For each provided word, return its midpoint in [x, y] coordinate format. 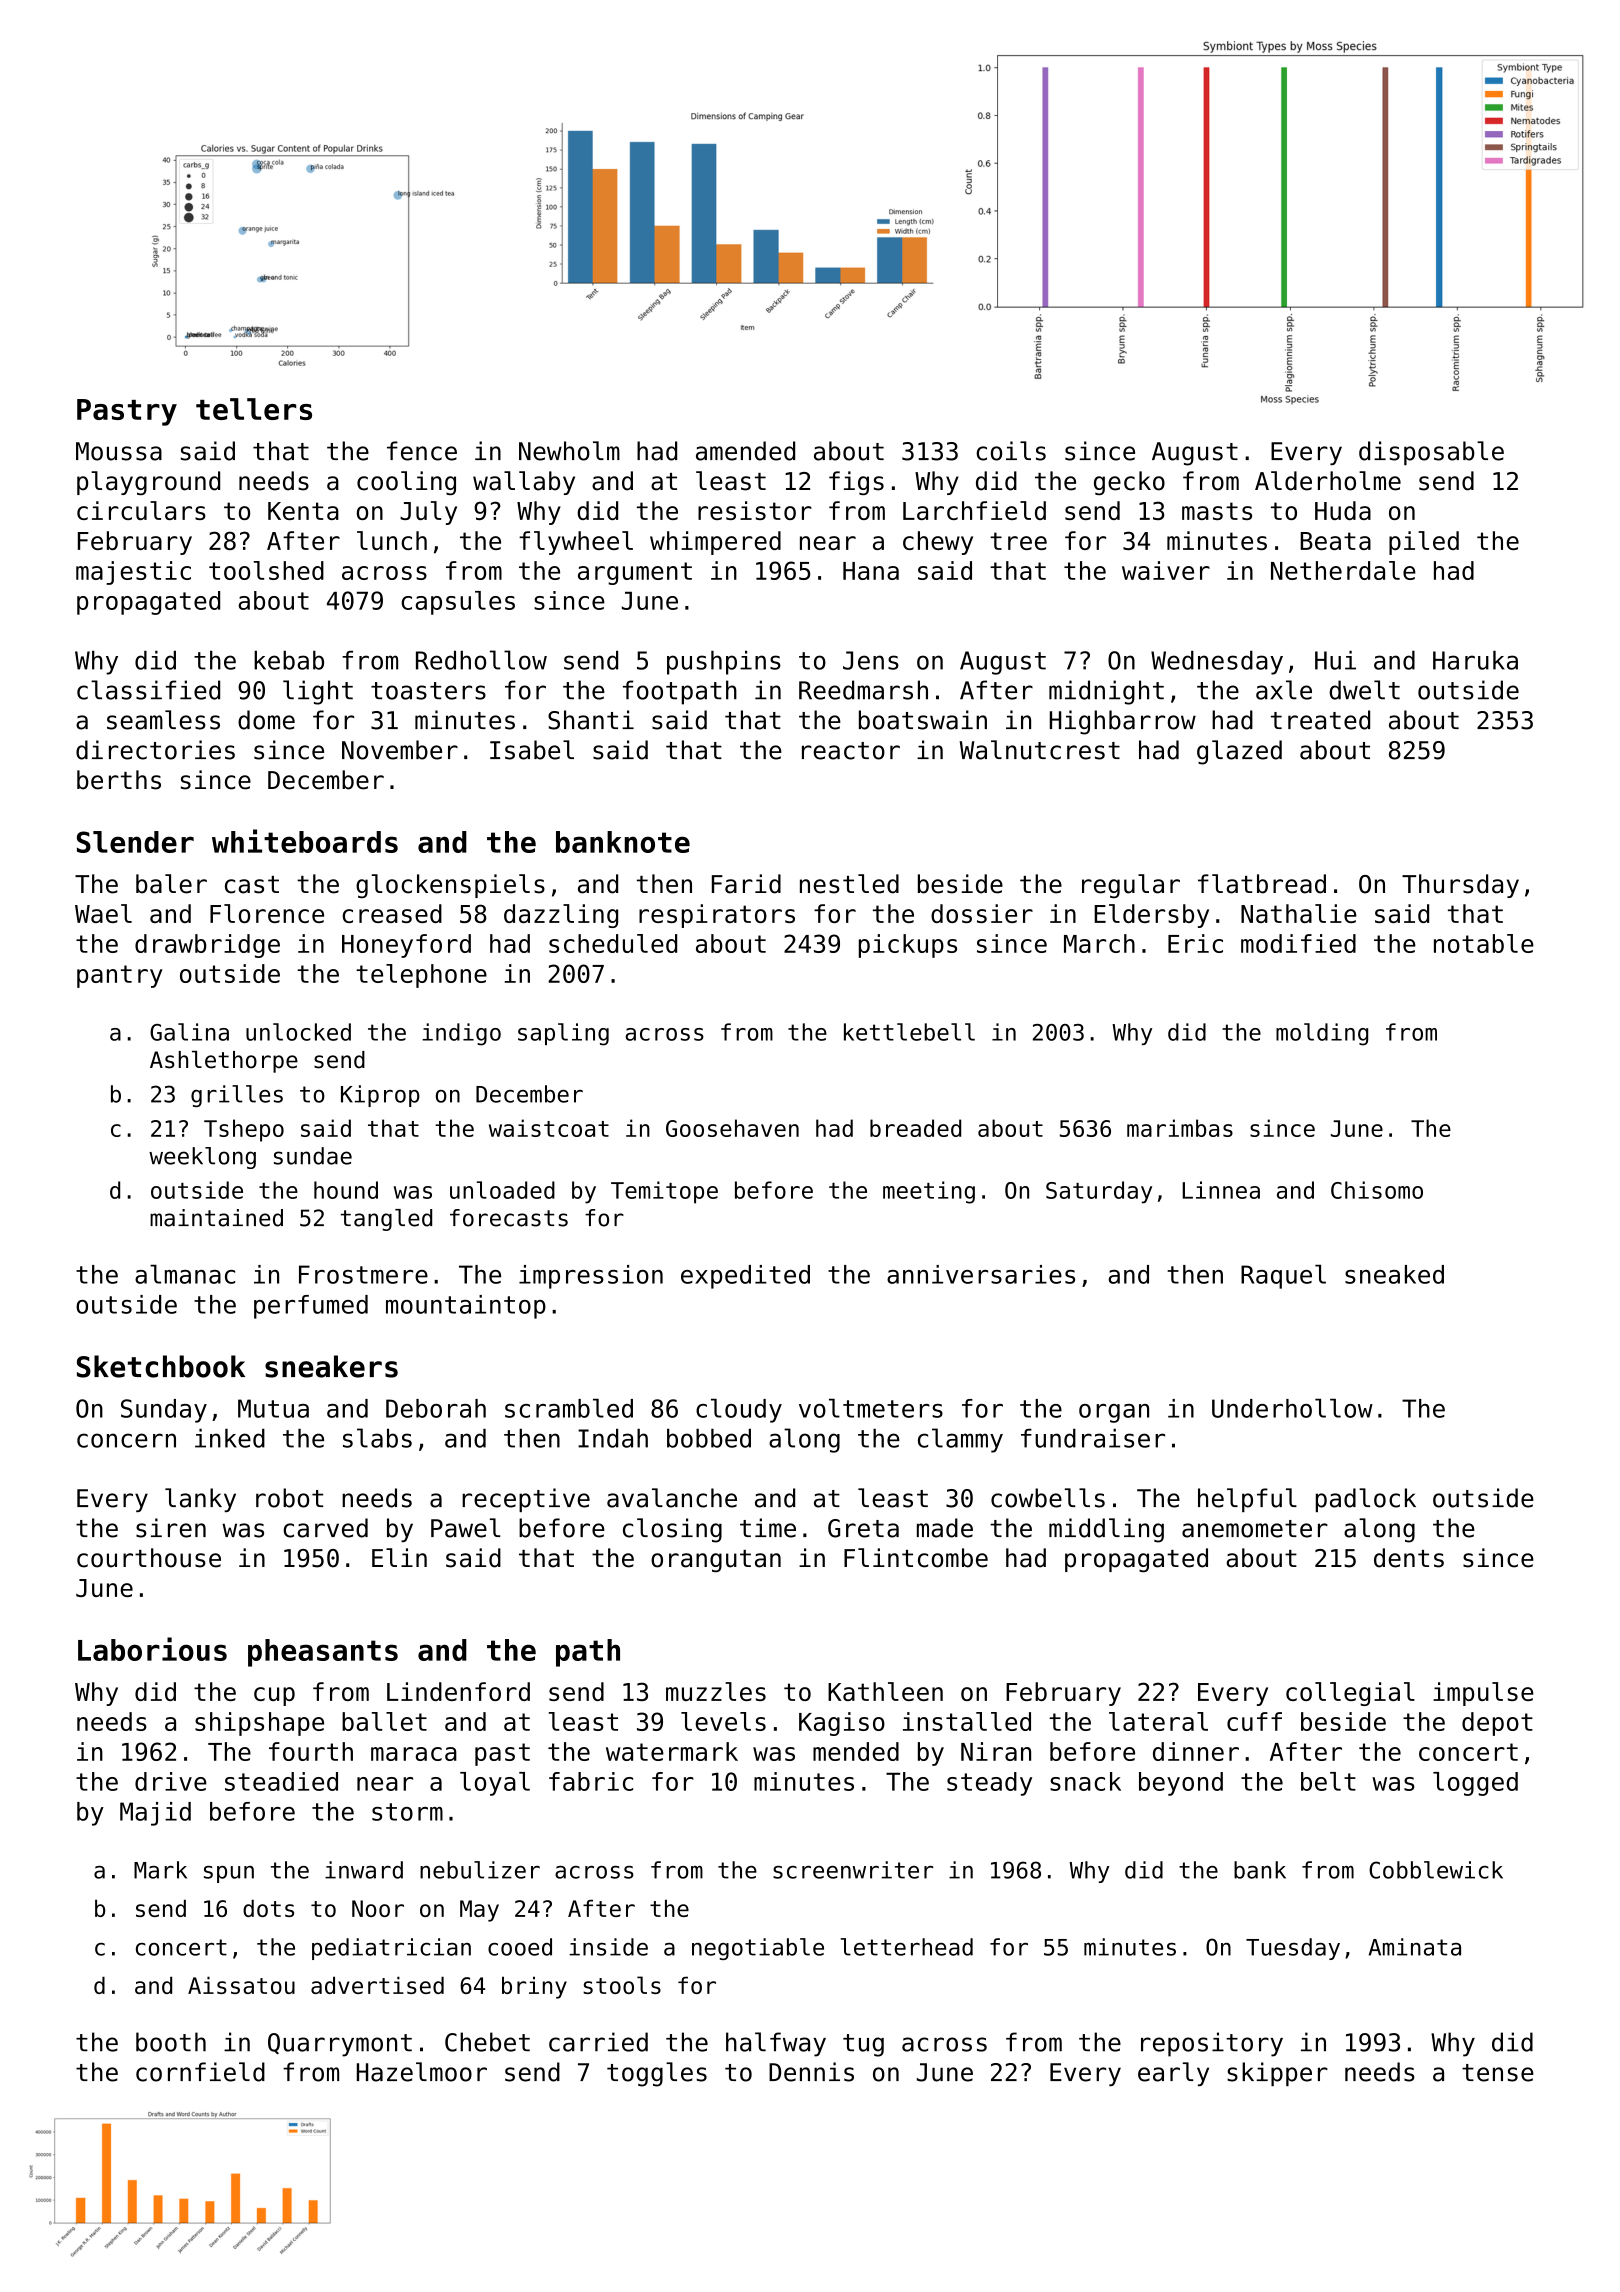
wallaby [524, 483]
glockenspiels [450, 886]
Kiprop [380, 1096]
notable [1484, 943]
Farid [746, 884]
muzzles [716, 1691]
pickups [908, 946]
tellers [254, 409]
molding [1322, 1034]
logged [1475, 1784]
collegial [1350, 1694]
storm [407, 1812]
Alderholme [1328, 481]
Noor [378, 1908]
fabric [591, 1781]
